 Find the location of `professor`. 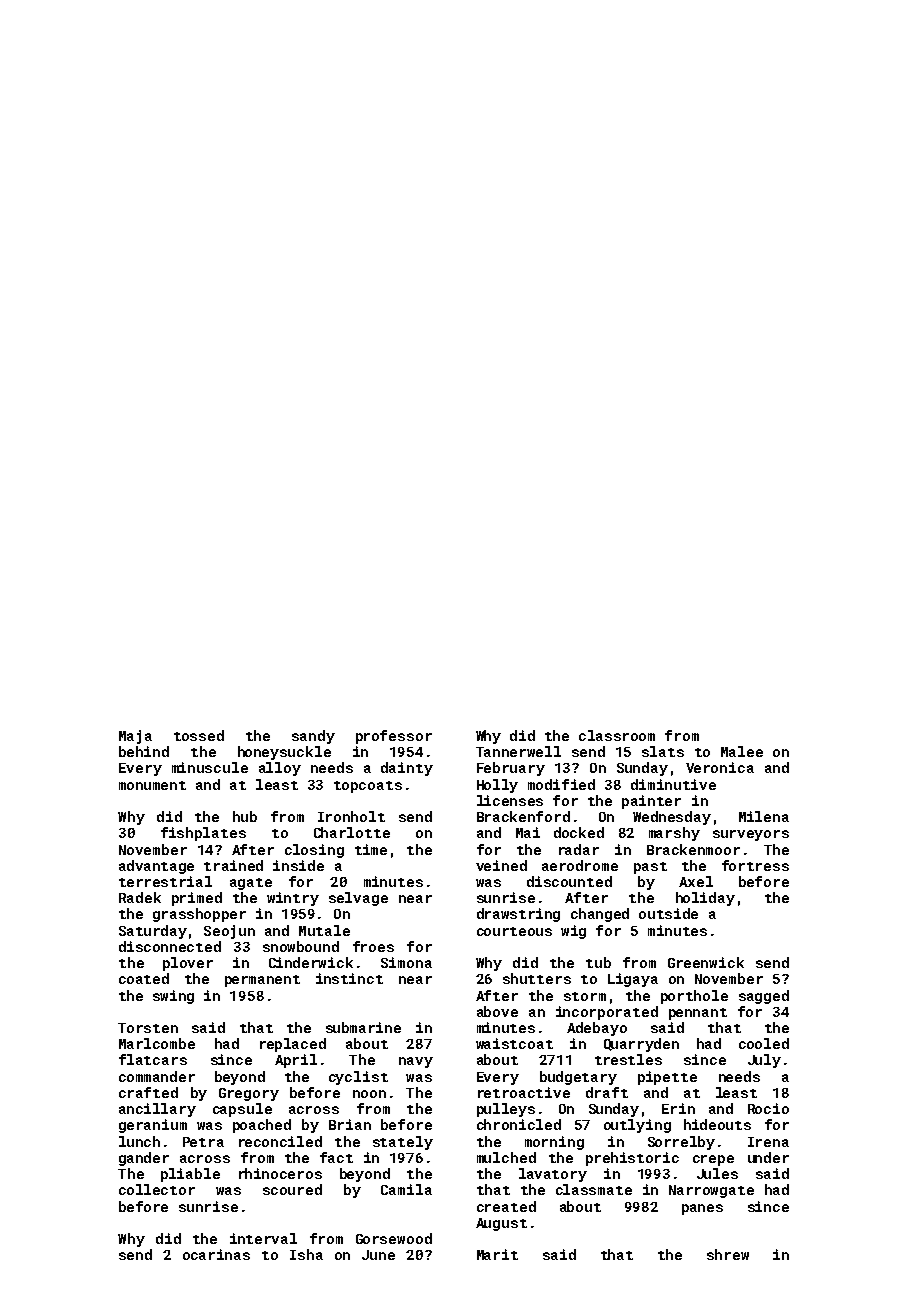

professor is located at coordinates (394, 737).
